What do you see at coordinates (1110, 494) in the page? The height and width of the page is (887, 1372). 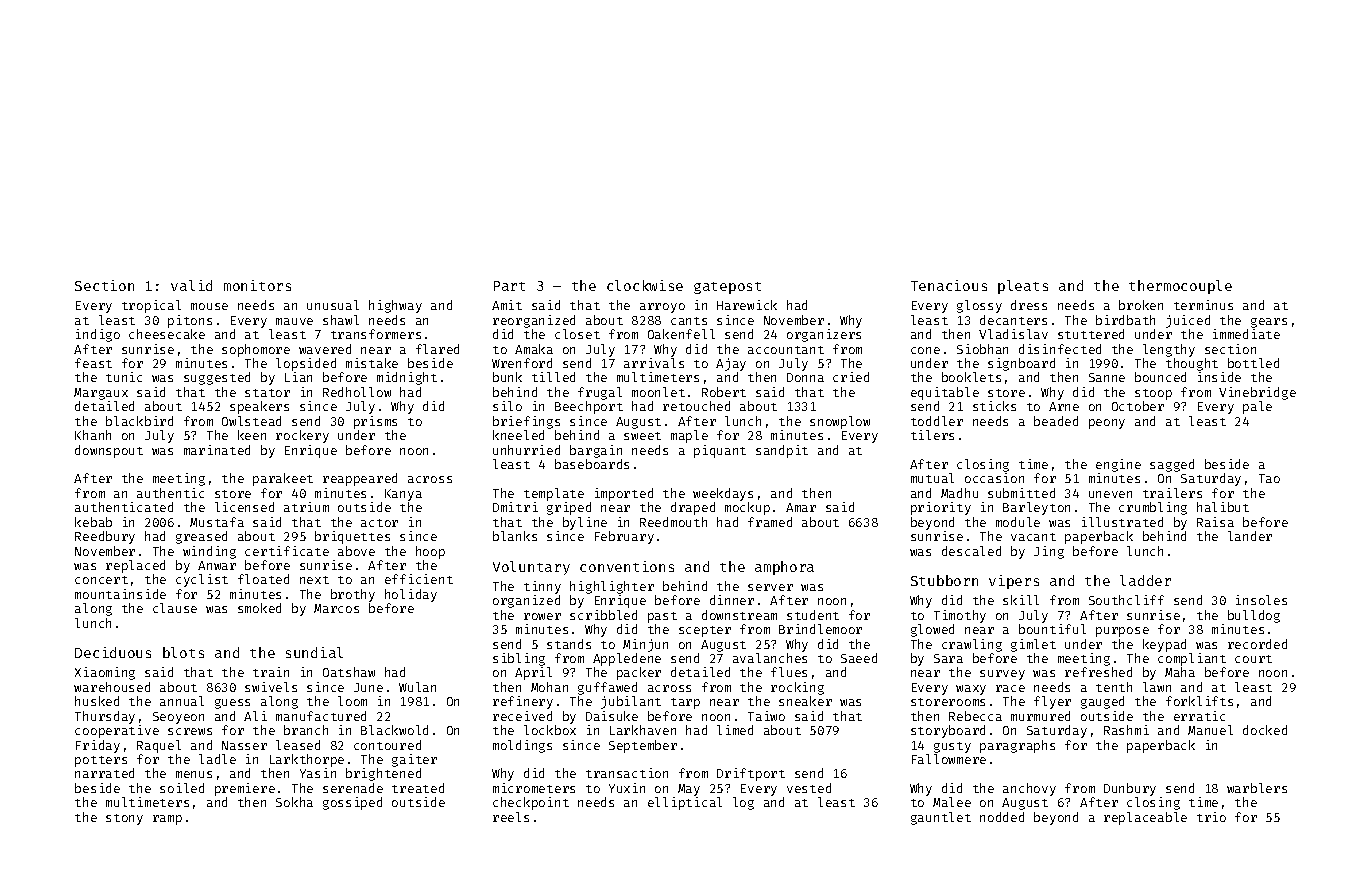 I see `uneven` at bounding box center [1110, 494].
